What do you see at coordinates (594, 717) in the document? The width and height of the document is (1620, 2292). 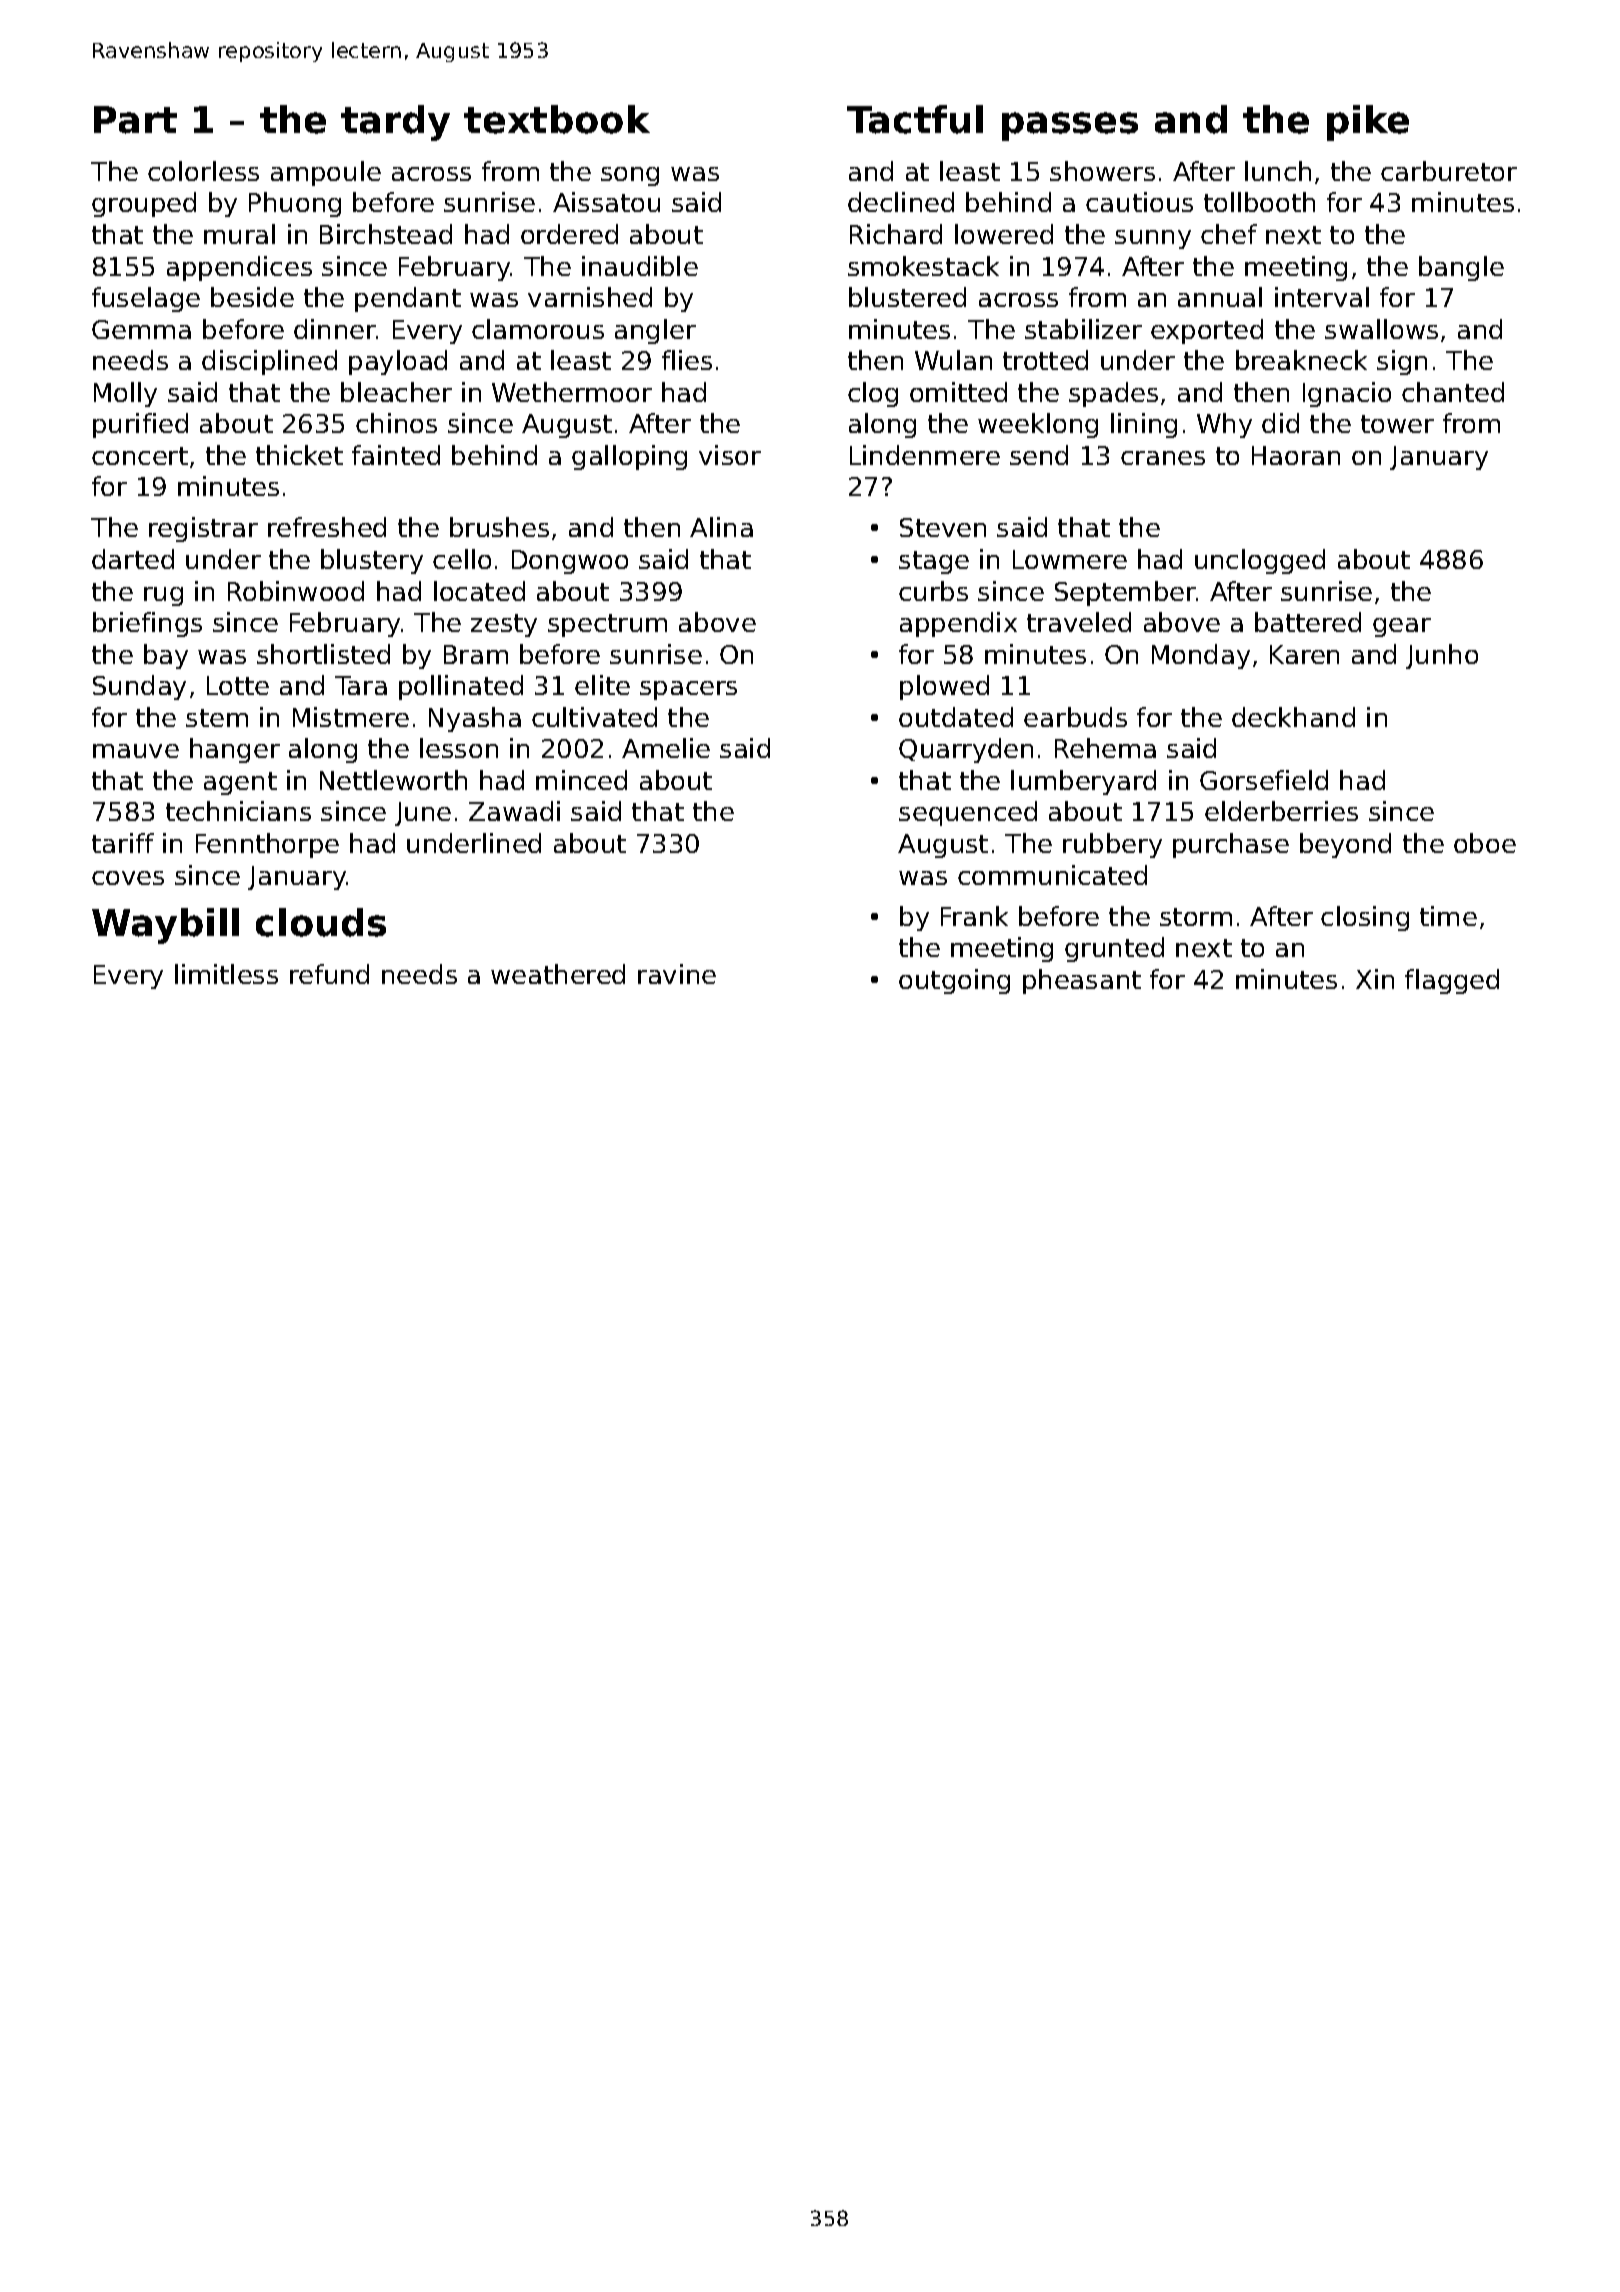 I see `cultivated` at bounding box center [594, 717].
